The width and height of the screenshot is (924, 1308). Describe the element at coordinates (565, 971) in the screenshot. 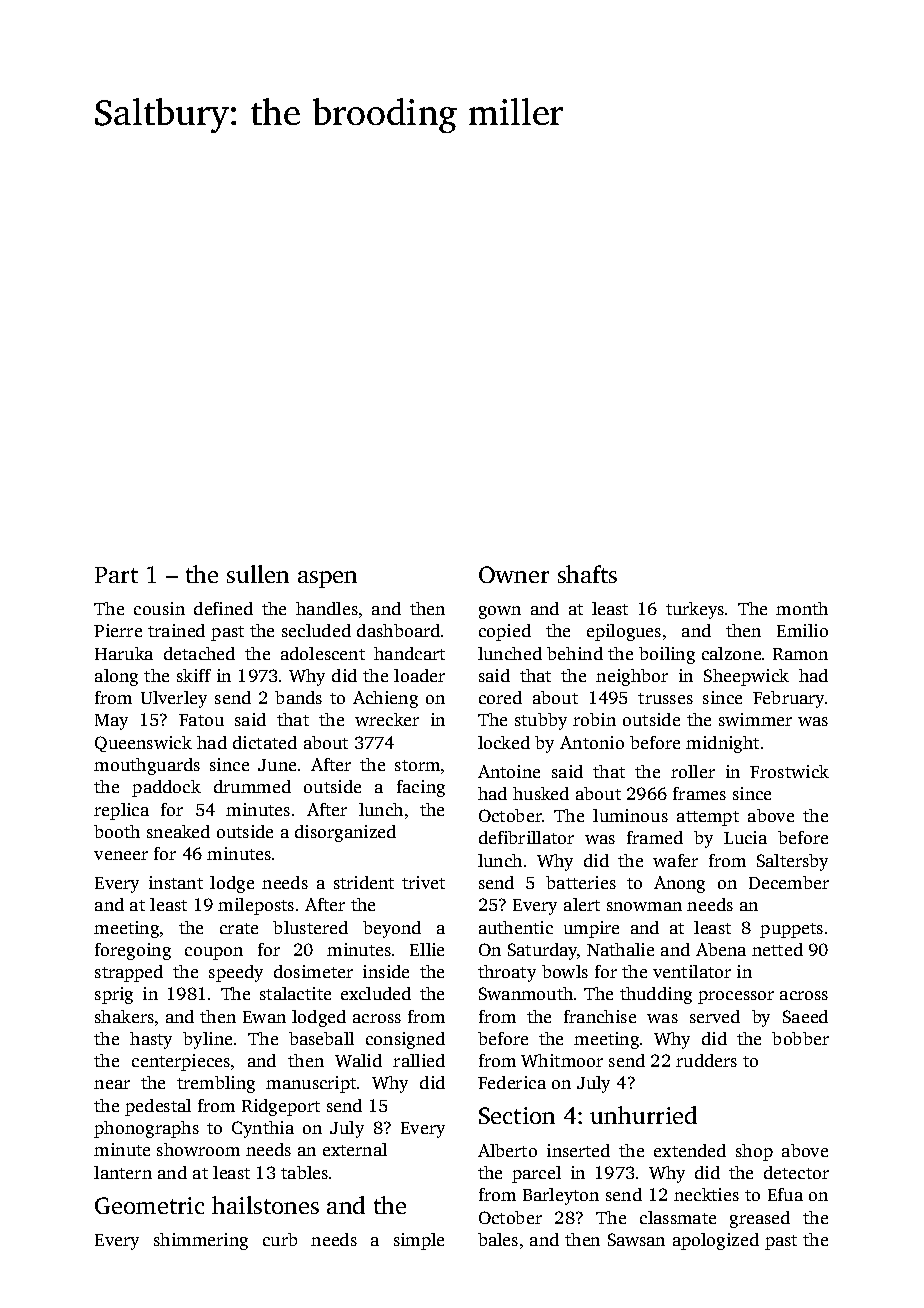

I see `bowls` at that location.
